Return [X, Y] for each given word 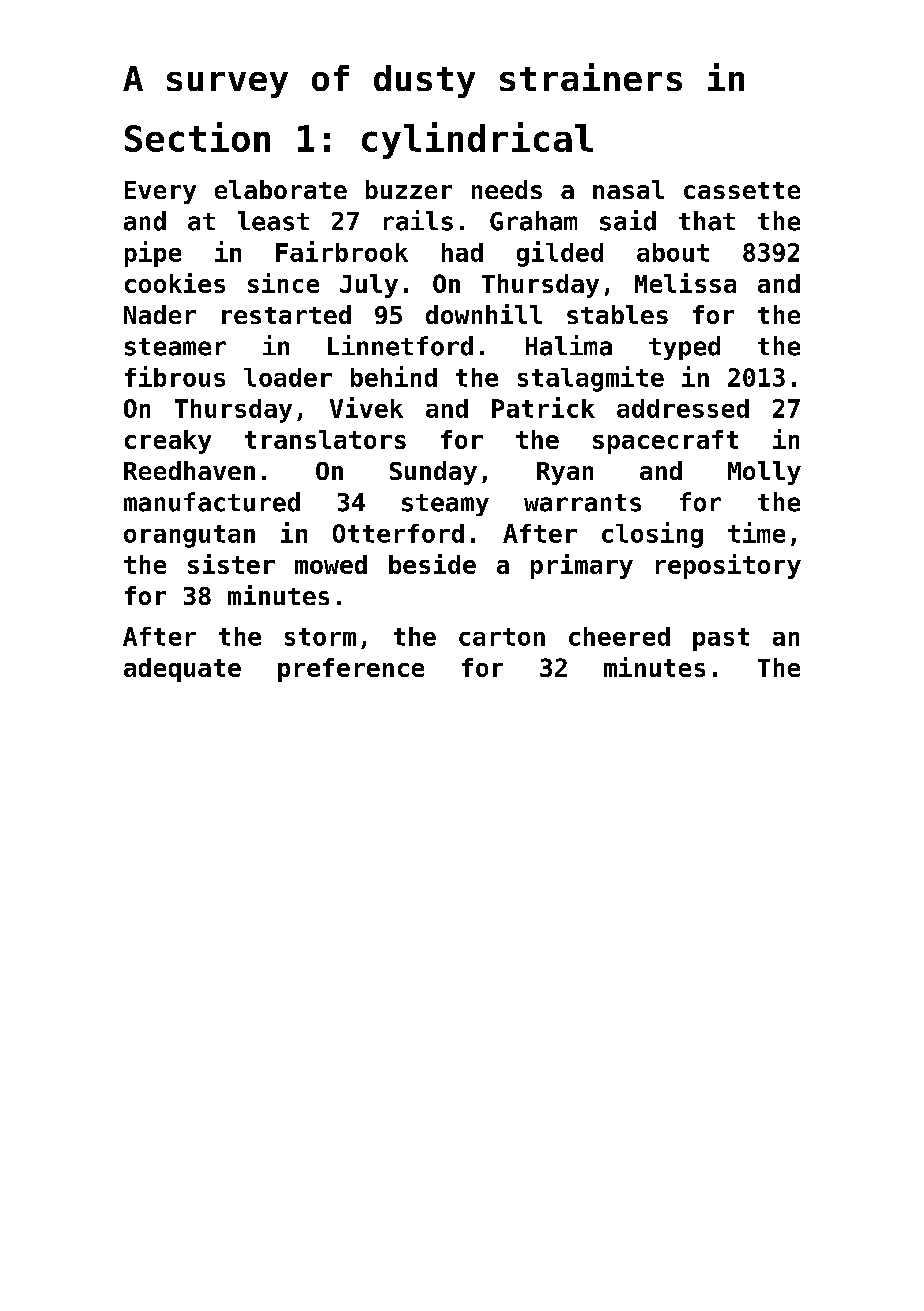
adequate [182, 670]
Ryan [565, 473]
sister [231, 564]
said [628, 220]
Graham [533, 221]
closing [652, 535]
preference [351, 670]
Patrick [543, 407]
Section [197, 137]
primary [582, 566]
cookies [175, 283]
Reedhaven [189, 470]
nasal [628, 189]
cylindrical [477, 140]
